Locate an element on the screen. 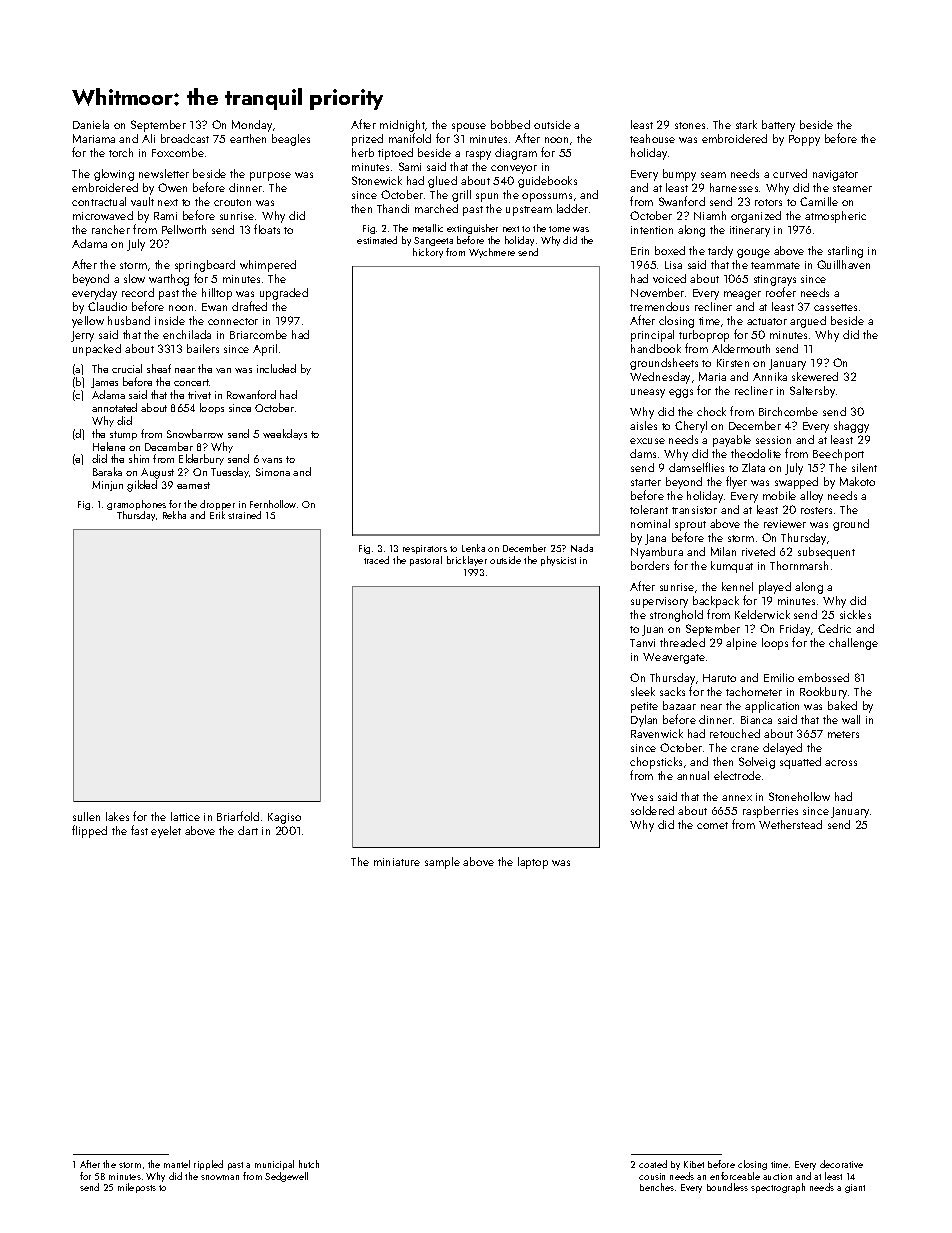 This screenshot has height=1233, width=952. bobbed is located at coordinates (510, 124).
